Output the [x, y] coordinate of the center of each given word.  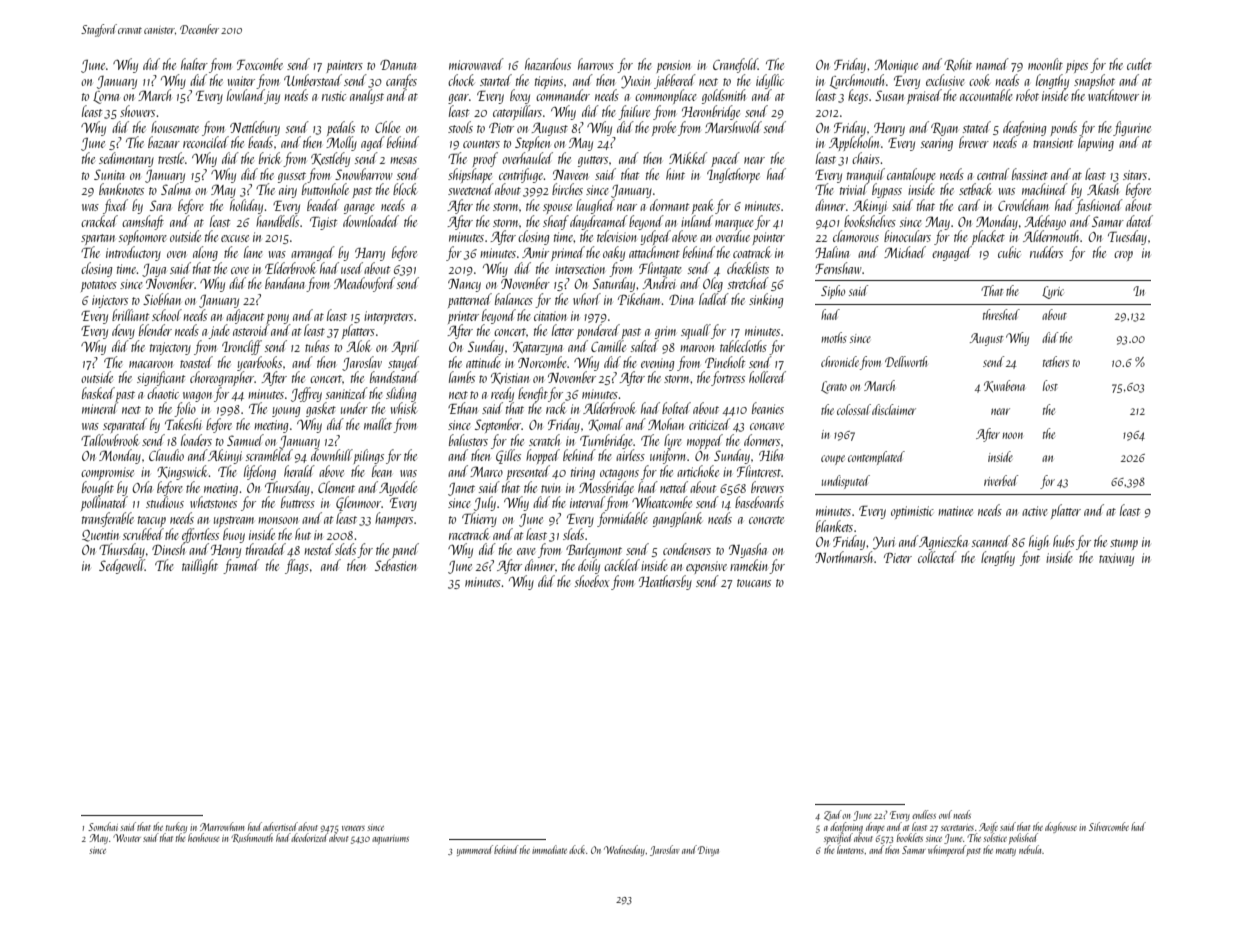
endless [924, 814]
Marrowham [222, 826]
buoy [234, 535]
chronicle [840, 361]
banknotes [121, 189]
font [1030, 558]
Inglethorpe [733, 175]
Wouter [127, 838]
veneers [353, 828]
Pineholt [725, 362]
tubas [317, 346]
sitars [1135, 175]
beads [260, 142]
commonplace [666, 96]
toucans [754, 583]
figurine [1132, 128]
